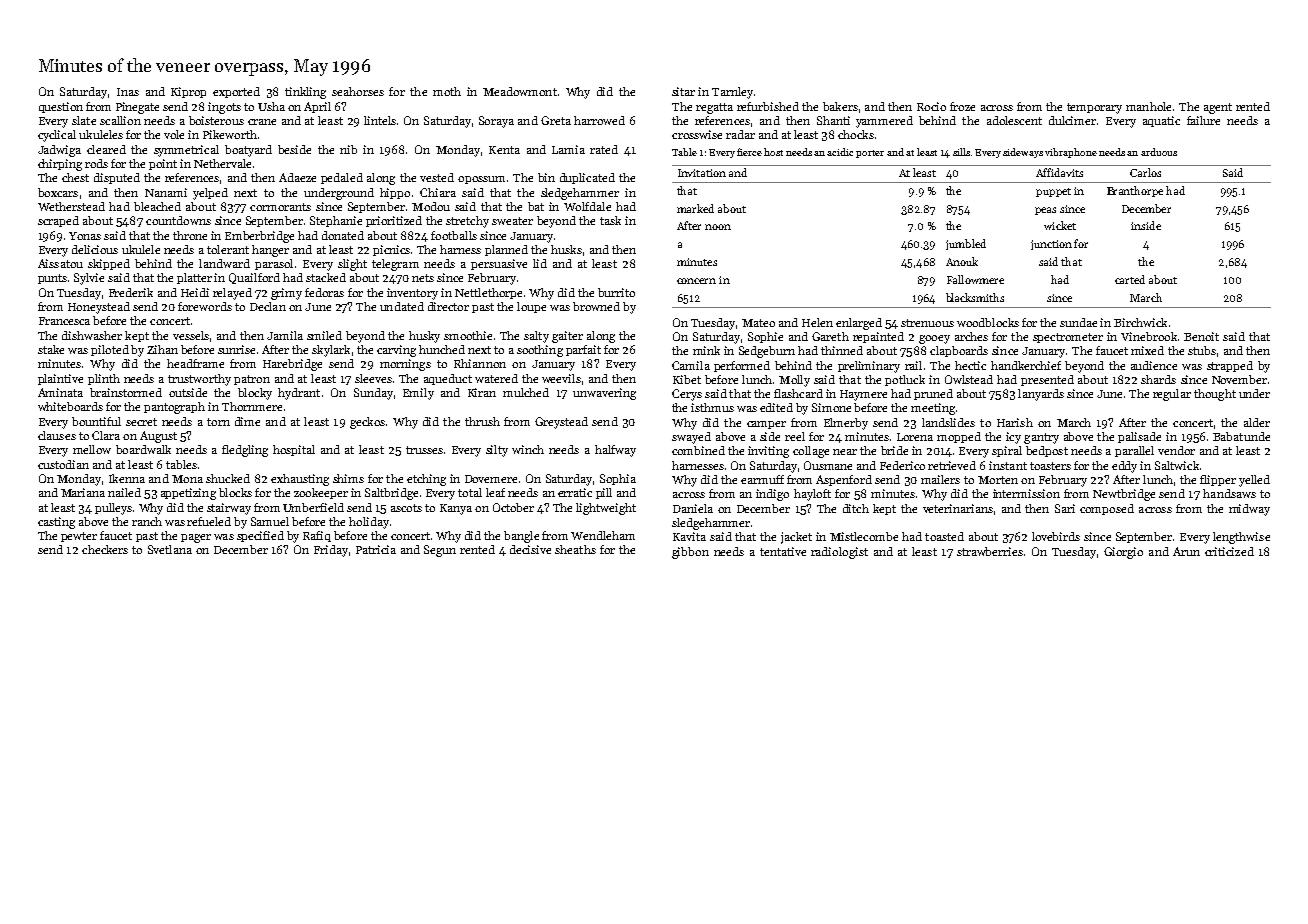  Describe the element at coordinates (358, 91) in the screenshot. I see `seahorses` at that location.
